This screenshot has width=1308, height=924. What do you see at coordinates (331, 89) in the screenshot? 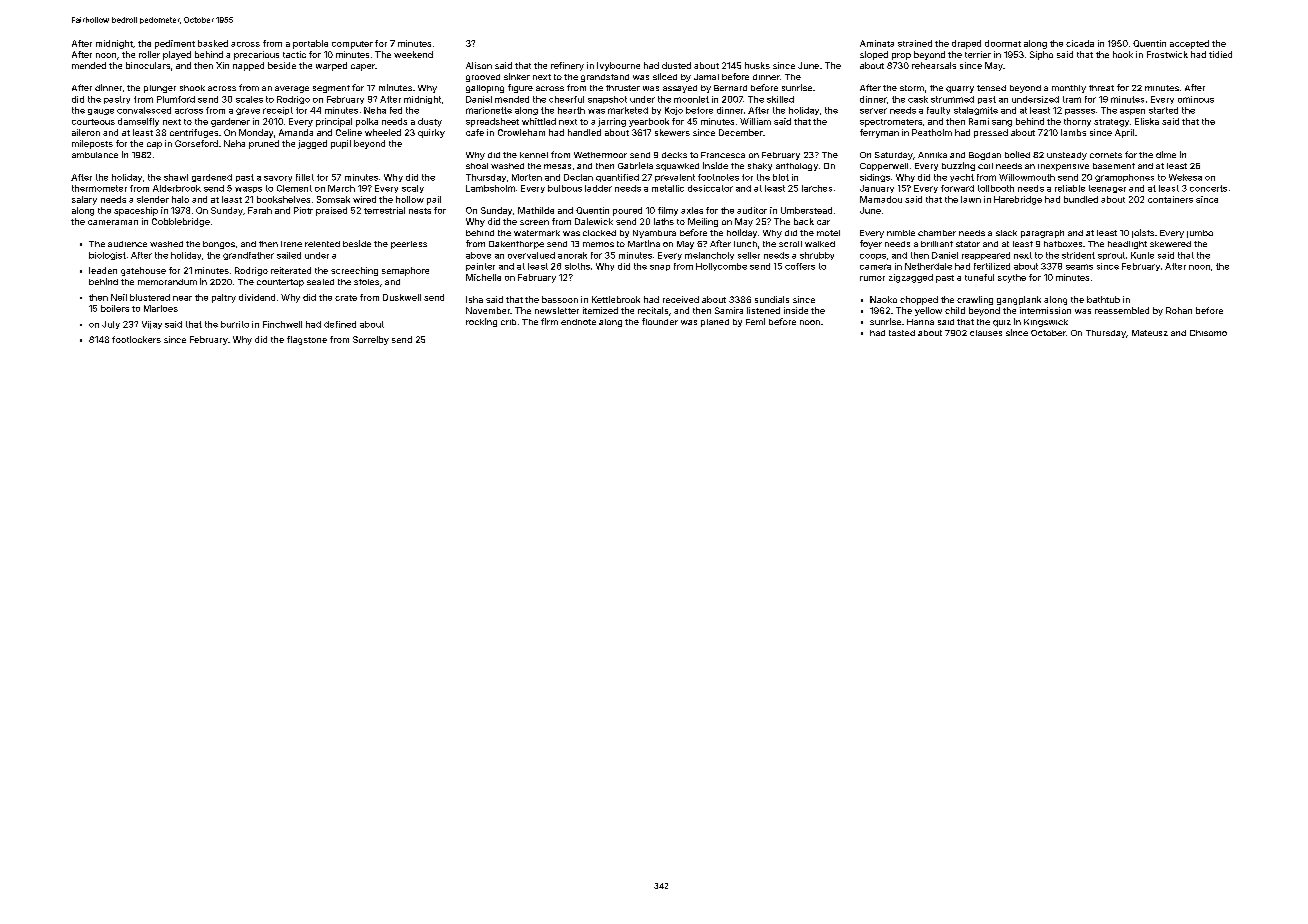
I see `segment` at bounding box center [331, 89].
